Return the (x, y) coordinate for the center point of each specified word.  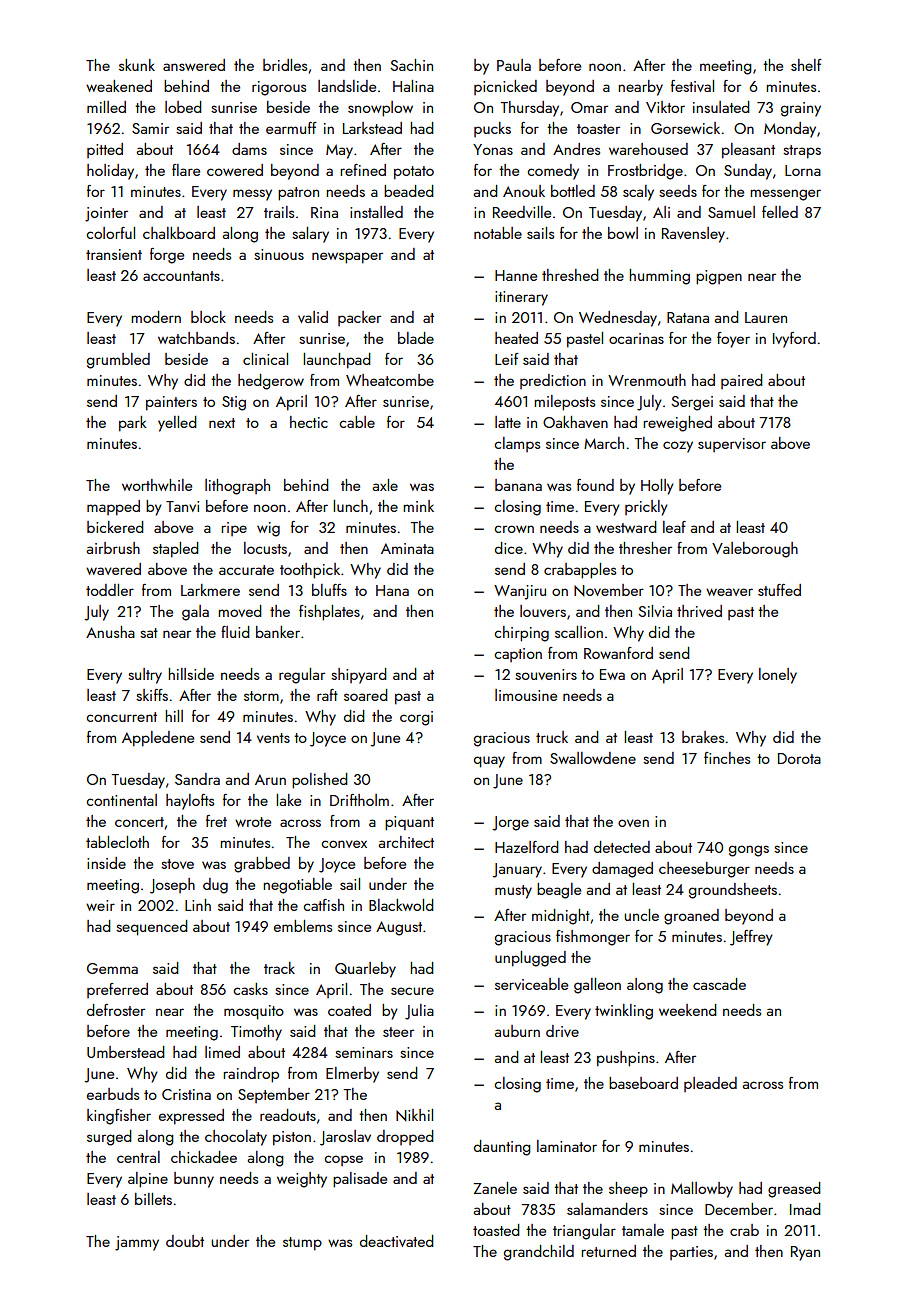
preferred (117, 990)
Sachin (411, 65)
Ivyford (794, 340)
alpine (148, 1180)
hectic (309, 422)
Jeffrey (751, 938)
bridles (285, 65)
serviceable (531, 984)
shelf (806, 65)
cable (357, 422)
